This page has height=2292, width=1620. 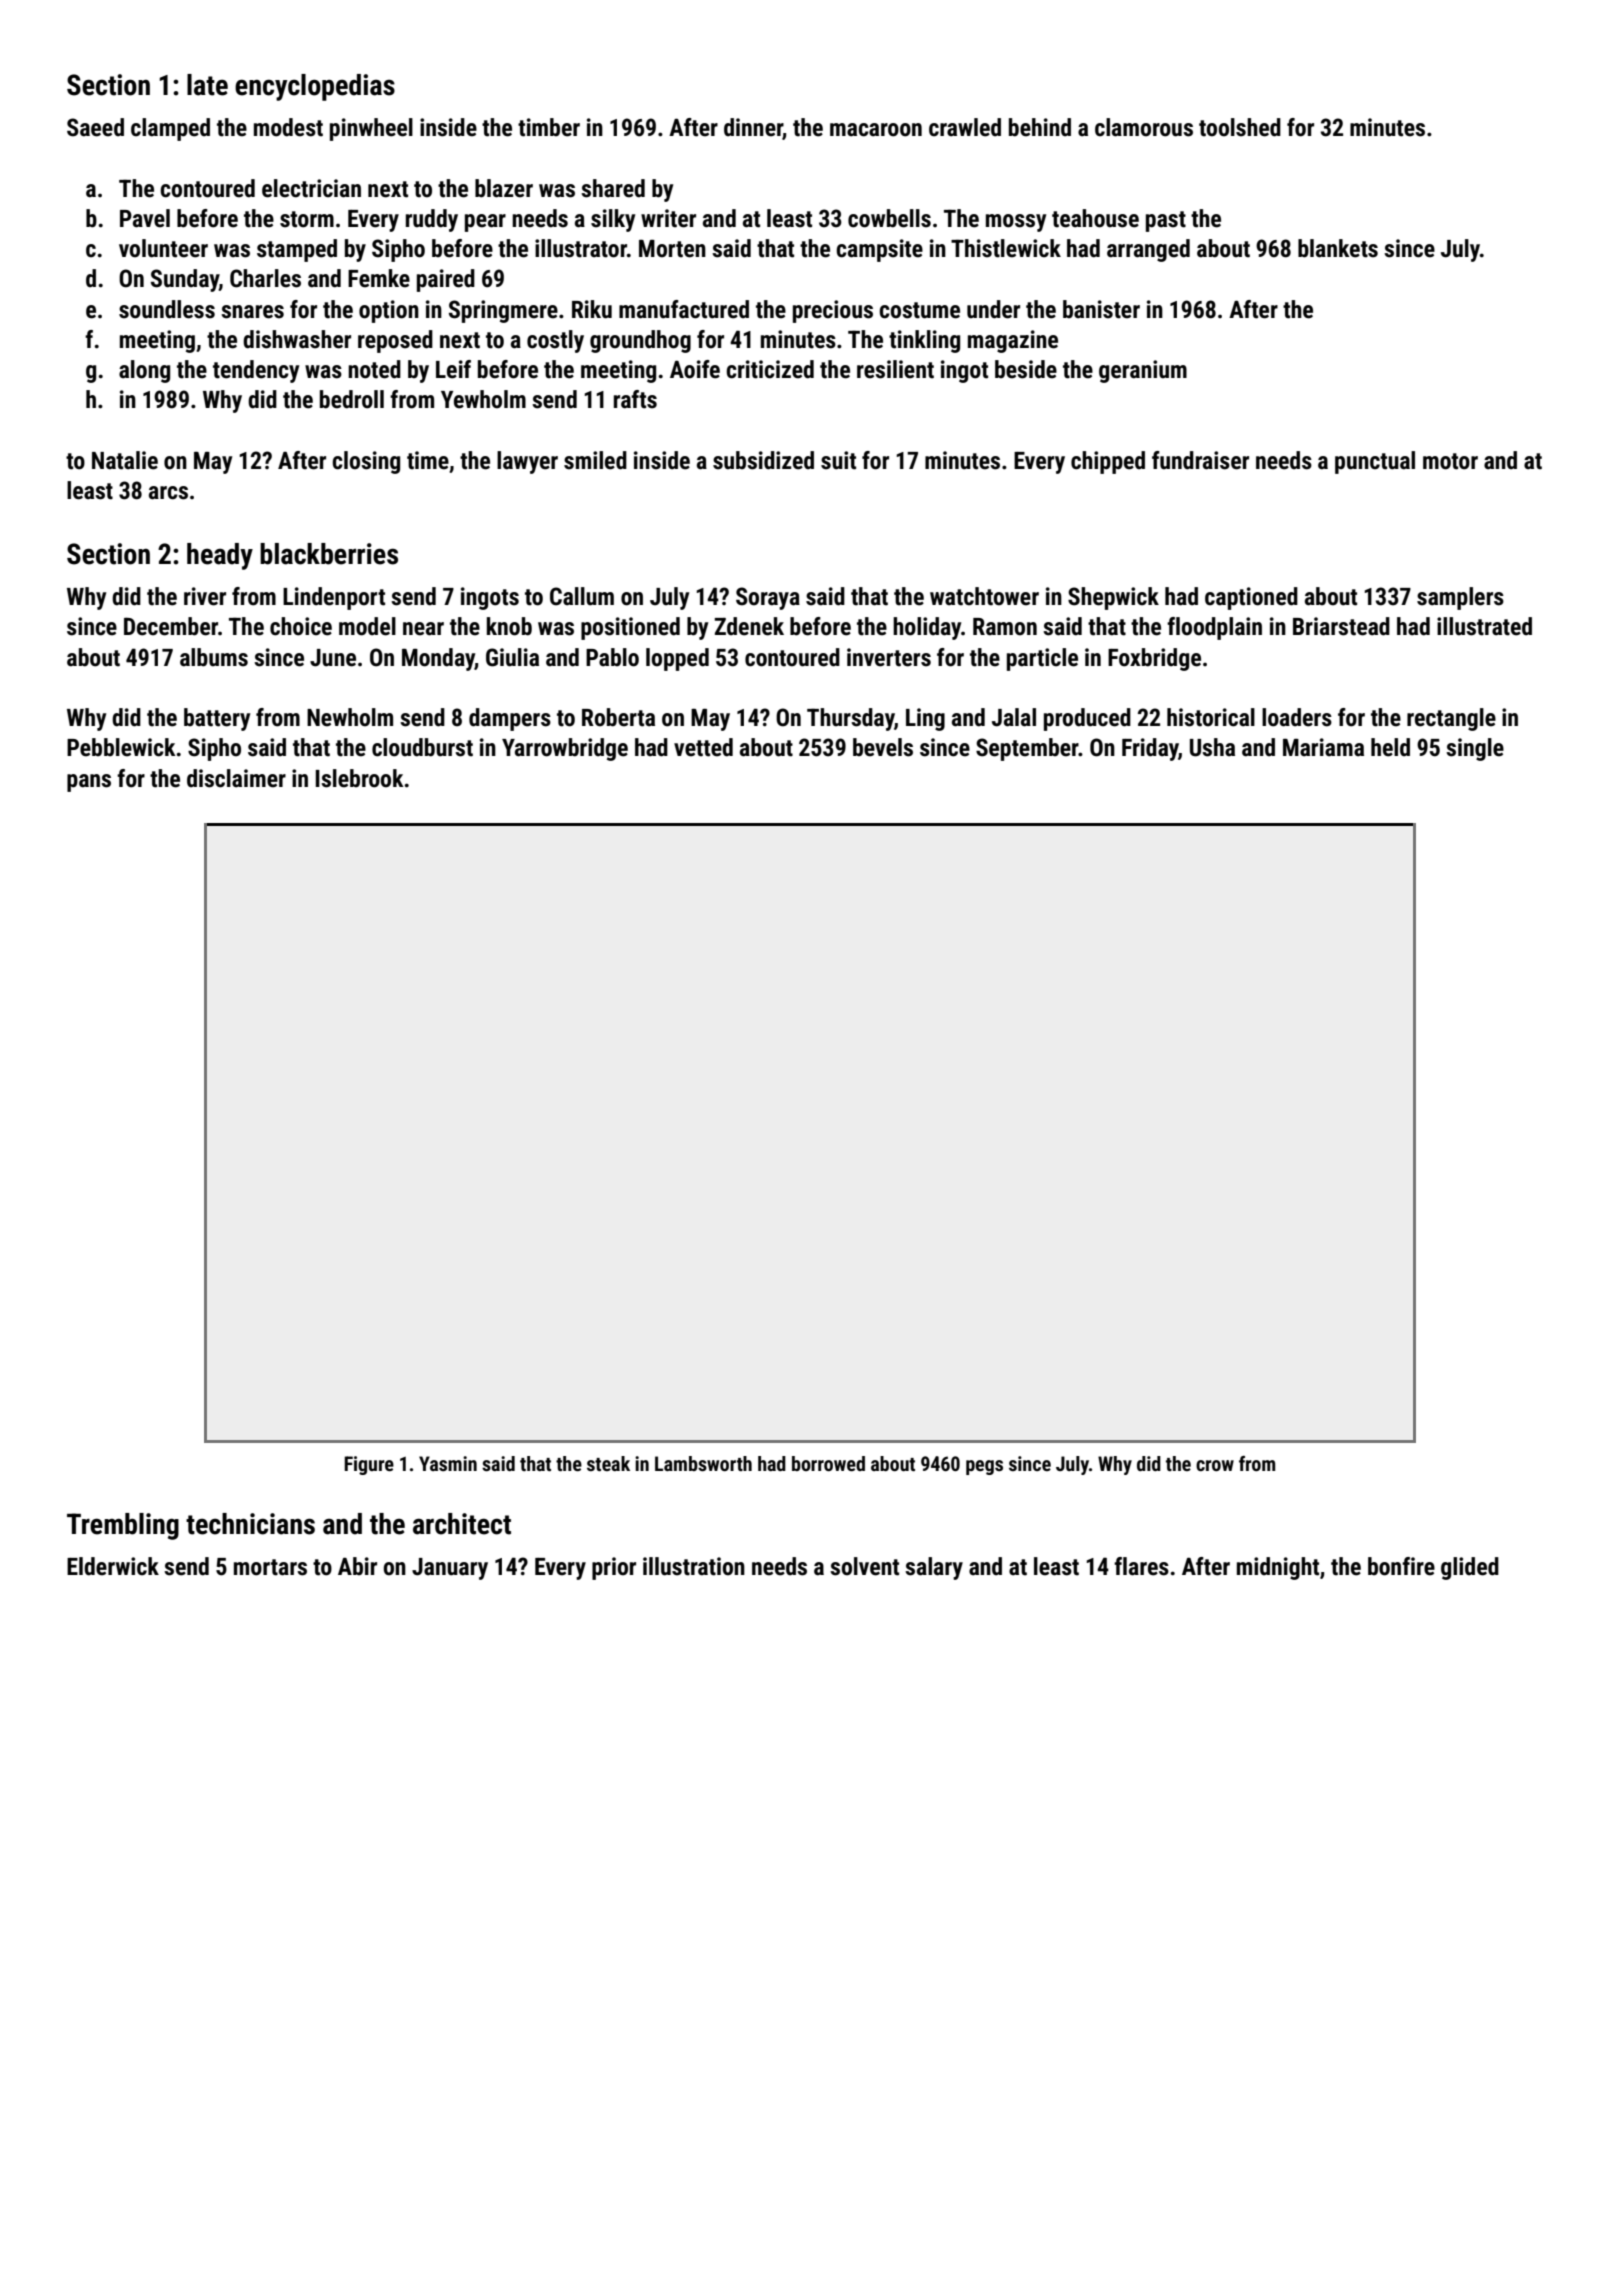 I want to click on Pebblewick, so click(x=121, y=747).
